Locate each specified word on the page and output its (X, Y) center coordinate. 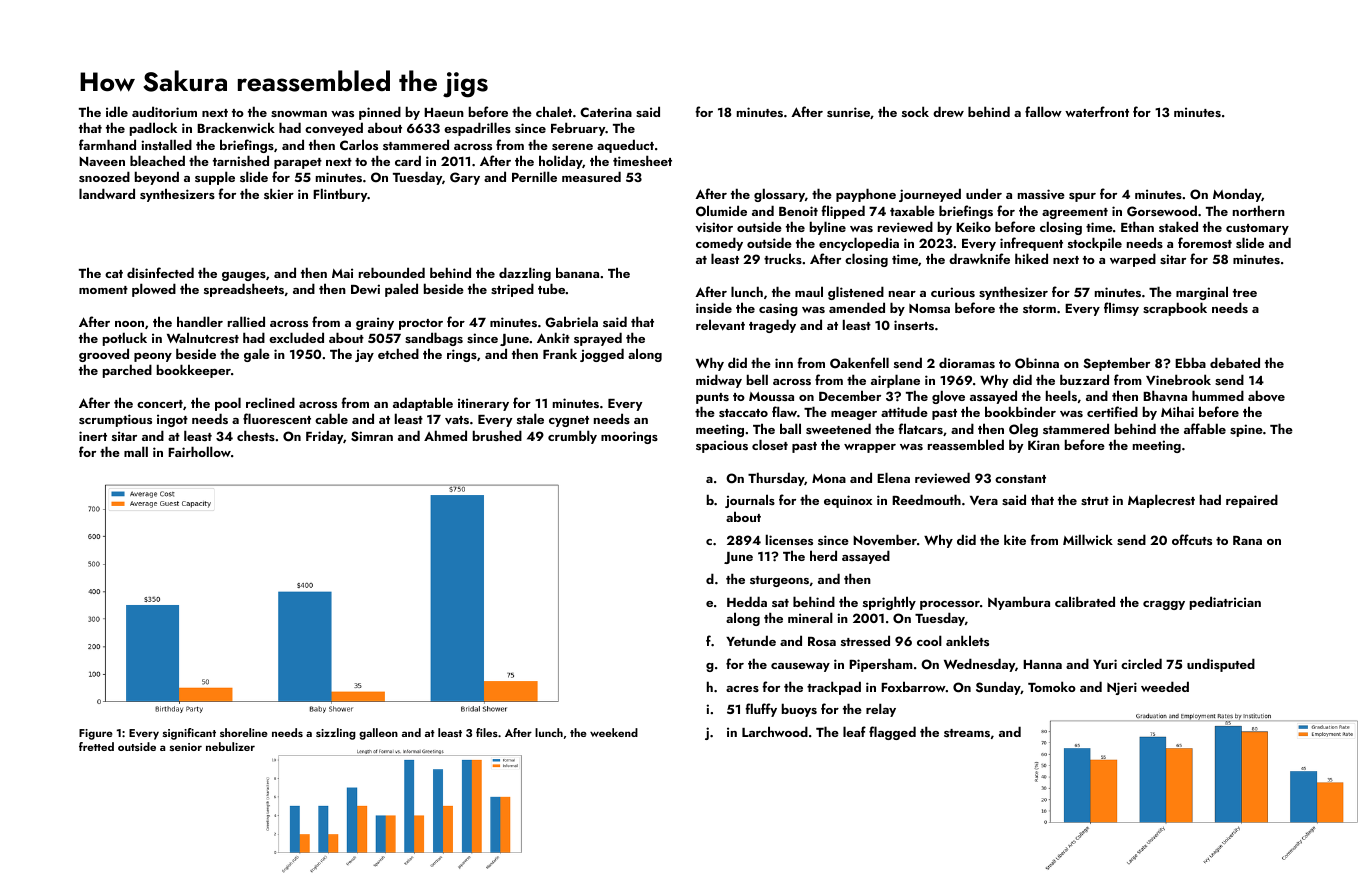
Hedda (747, 601)
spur (1082, 197)
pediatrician (1225, 603)
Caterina (606, 112)
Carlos (359, 144)
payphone (866, 195)
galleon (378, 734)
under (984, 193)
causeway (800, 667)
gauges (244, 276)
